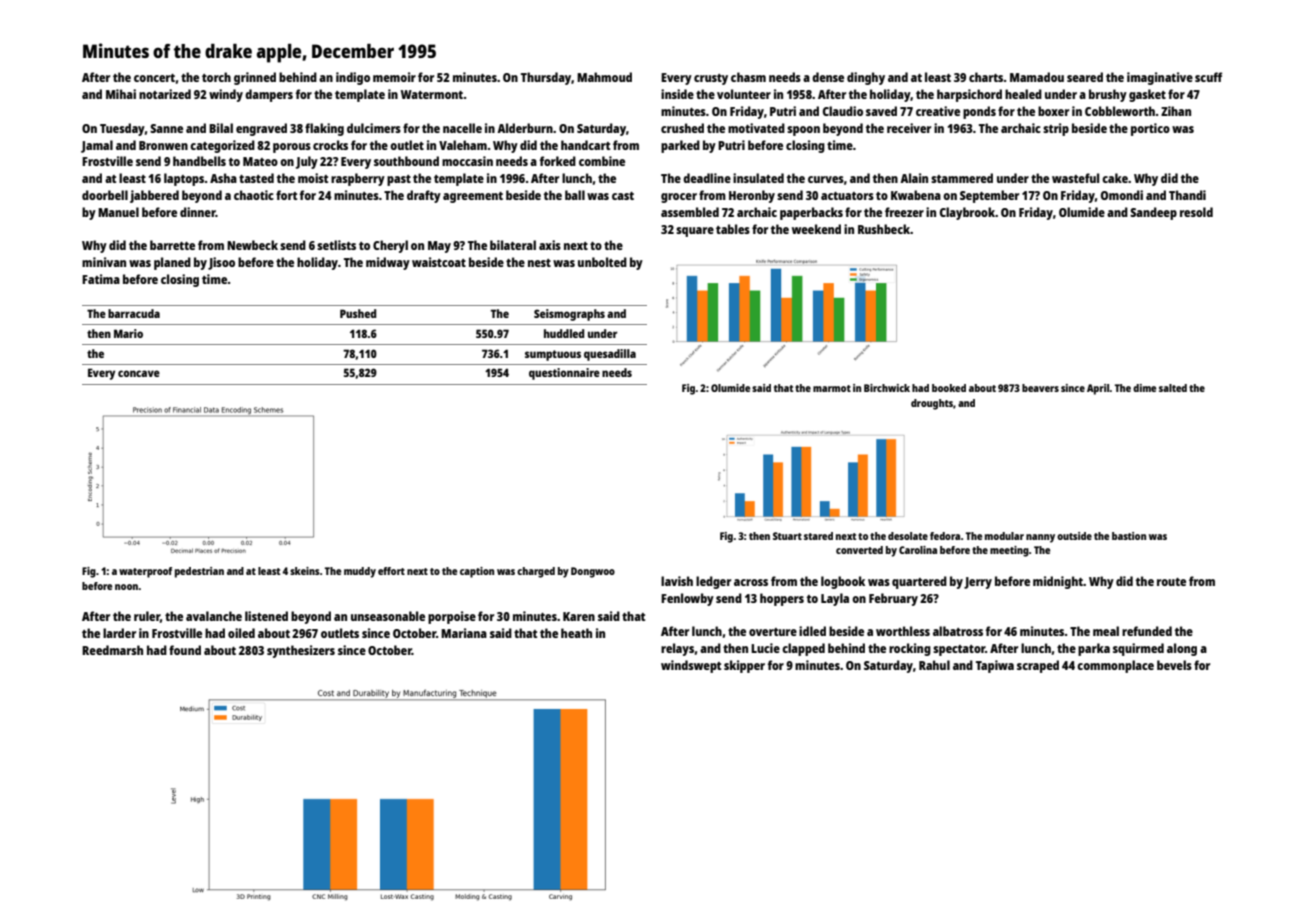 The height and width of the image is (924, 1308). I want to click on windswept, so click(691, 666).
